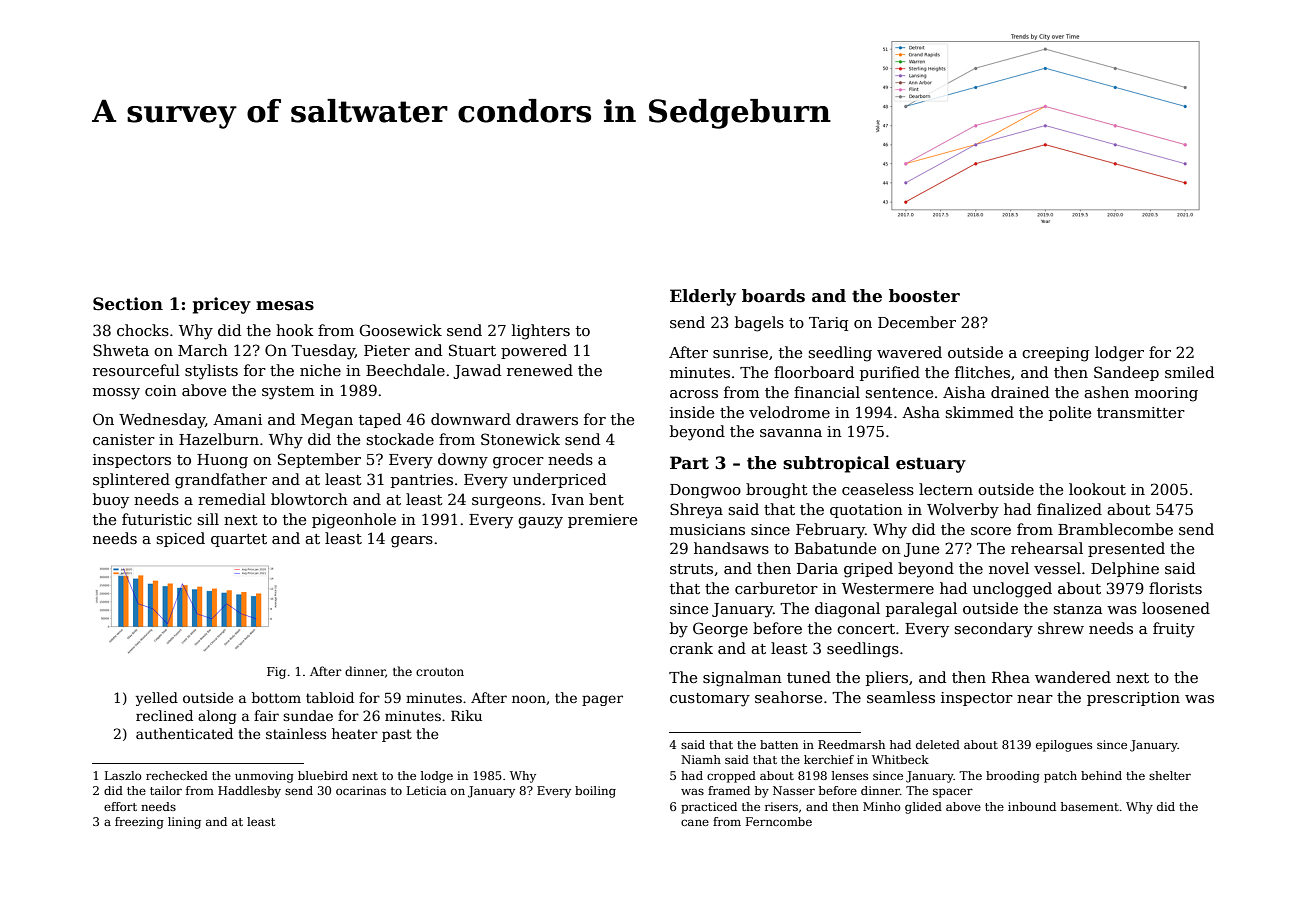 Image resolution: width=1308 pixels, height=924 pixels. Describe the element at coordinates (602, 521) in the document. I see `premiere` at that location.
